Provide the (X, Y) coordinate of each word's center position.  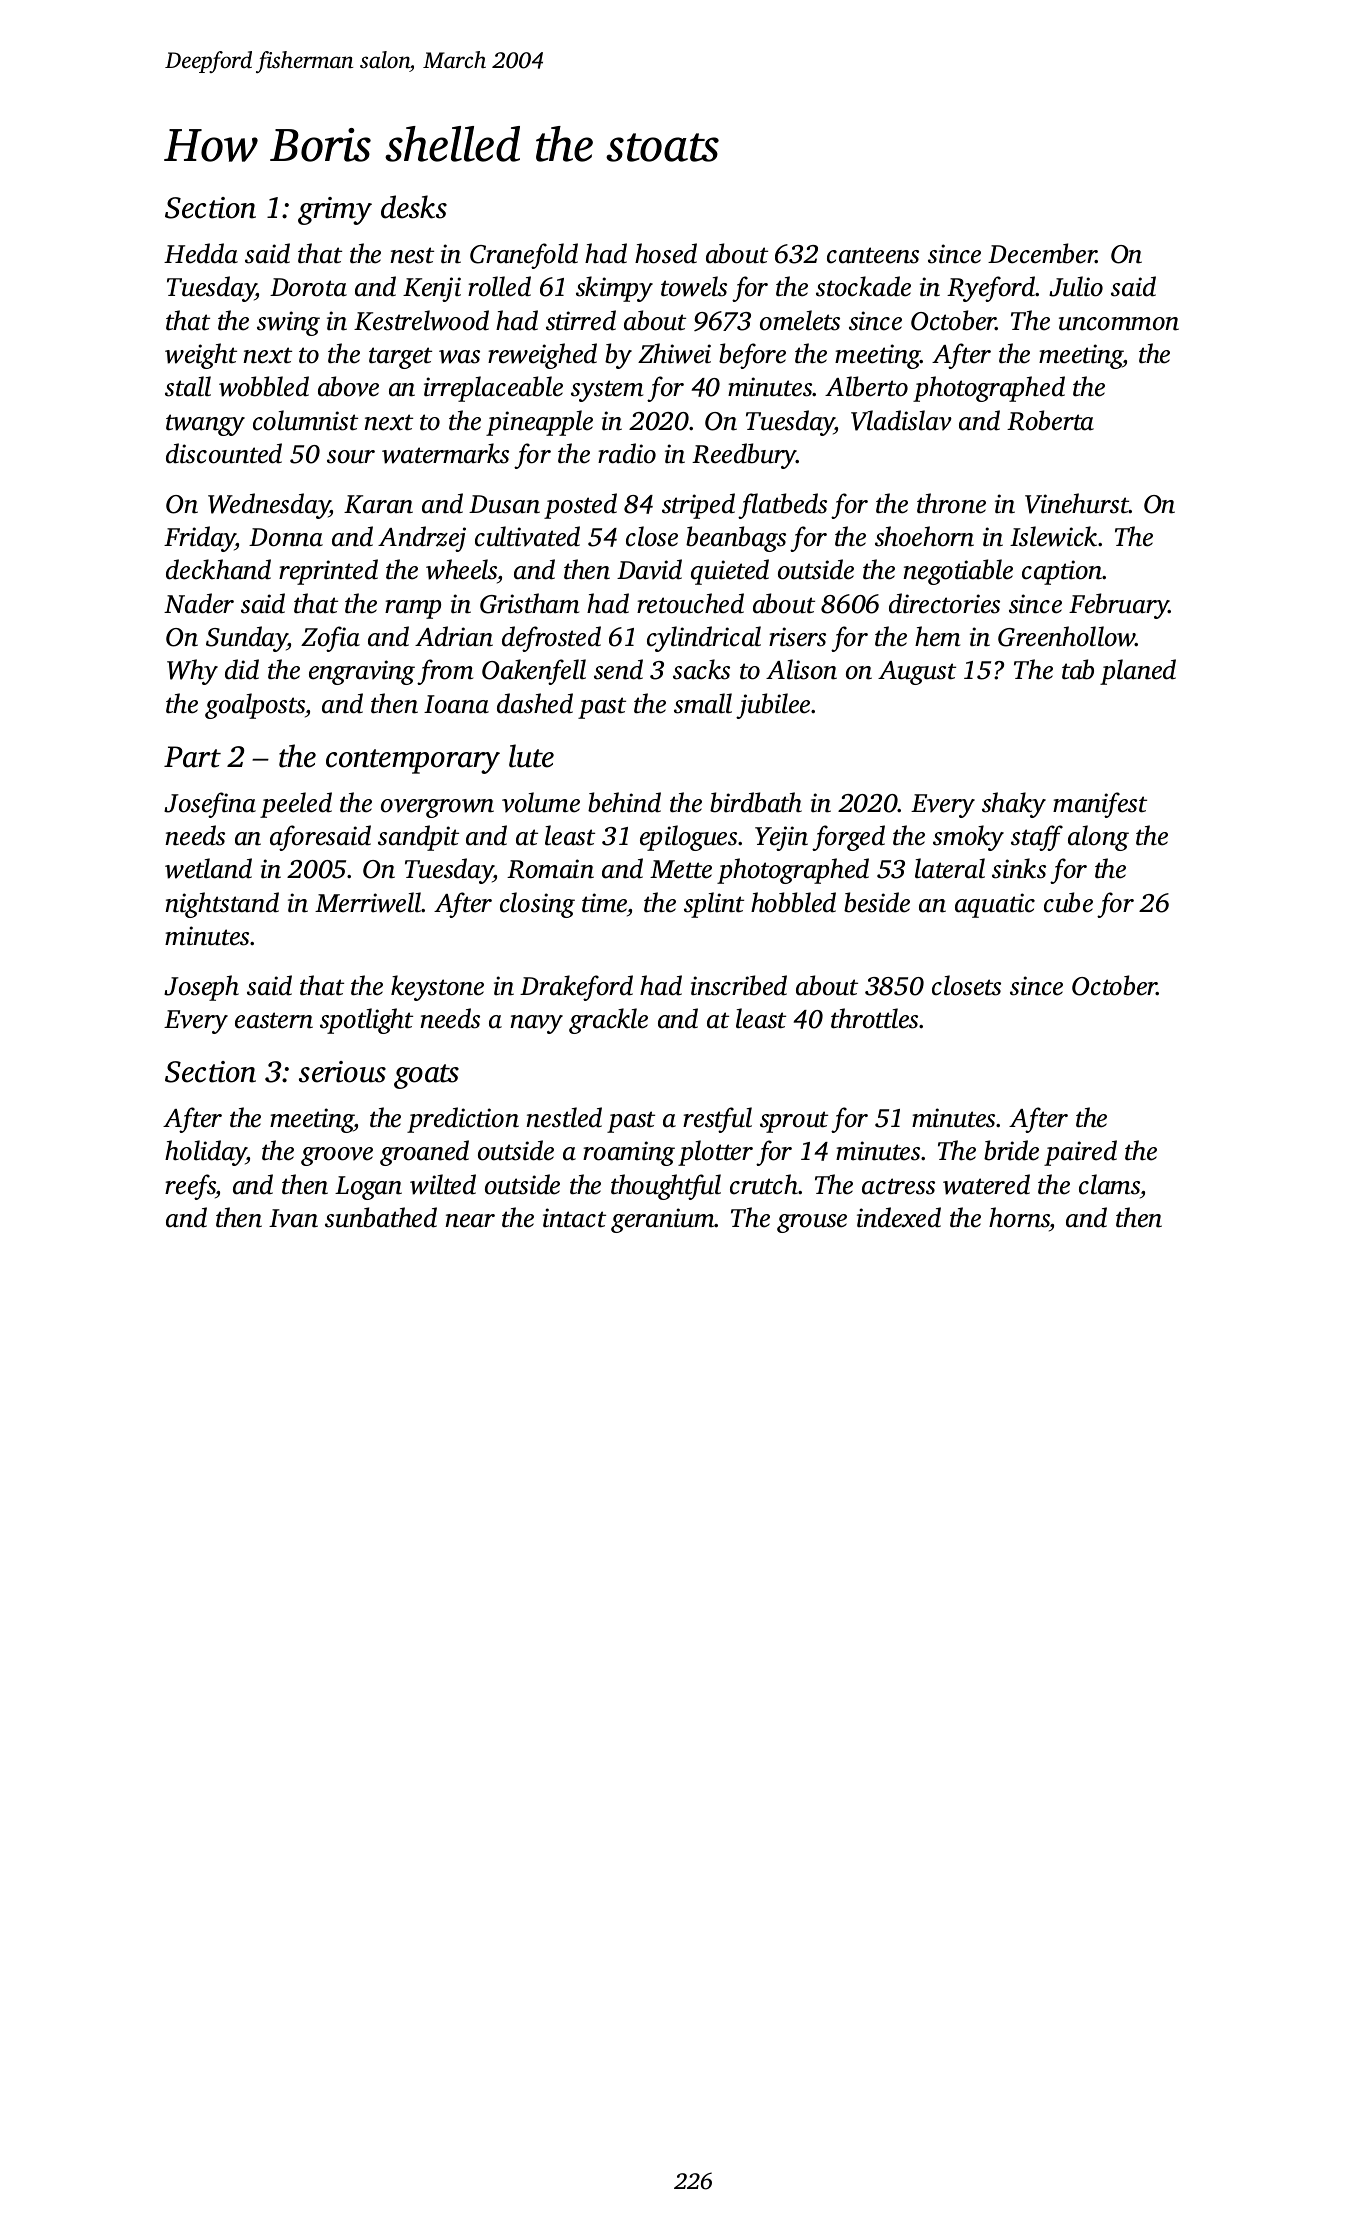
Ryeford (991, 289)
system (607, 391)
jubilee (773, 706)
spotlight (366, 1021)
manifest (1100, 805)
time (604, 903)
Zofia (330, 639)
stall (188, 386)
